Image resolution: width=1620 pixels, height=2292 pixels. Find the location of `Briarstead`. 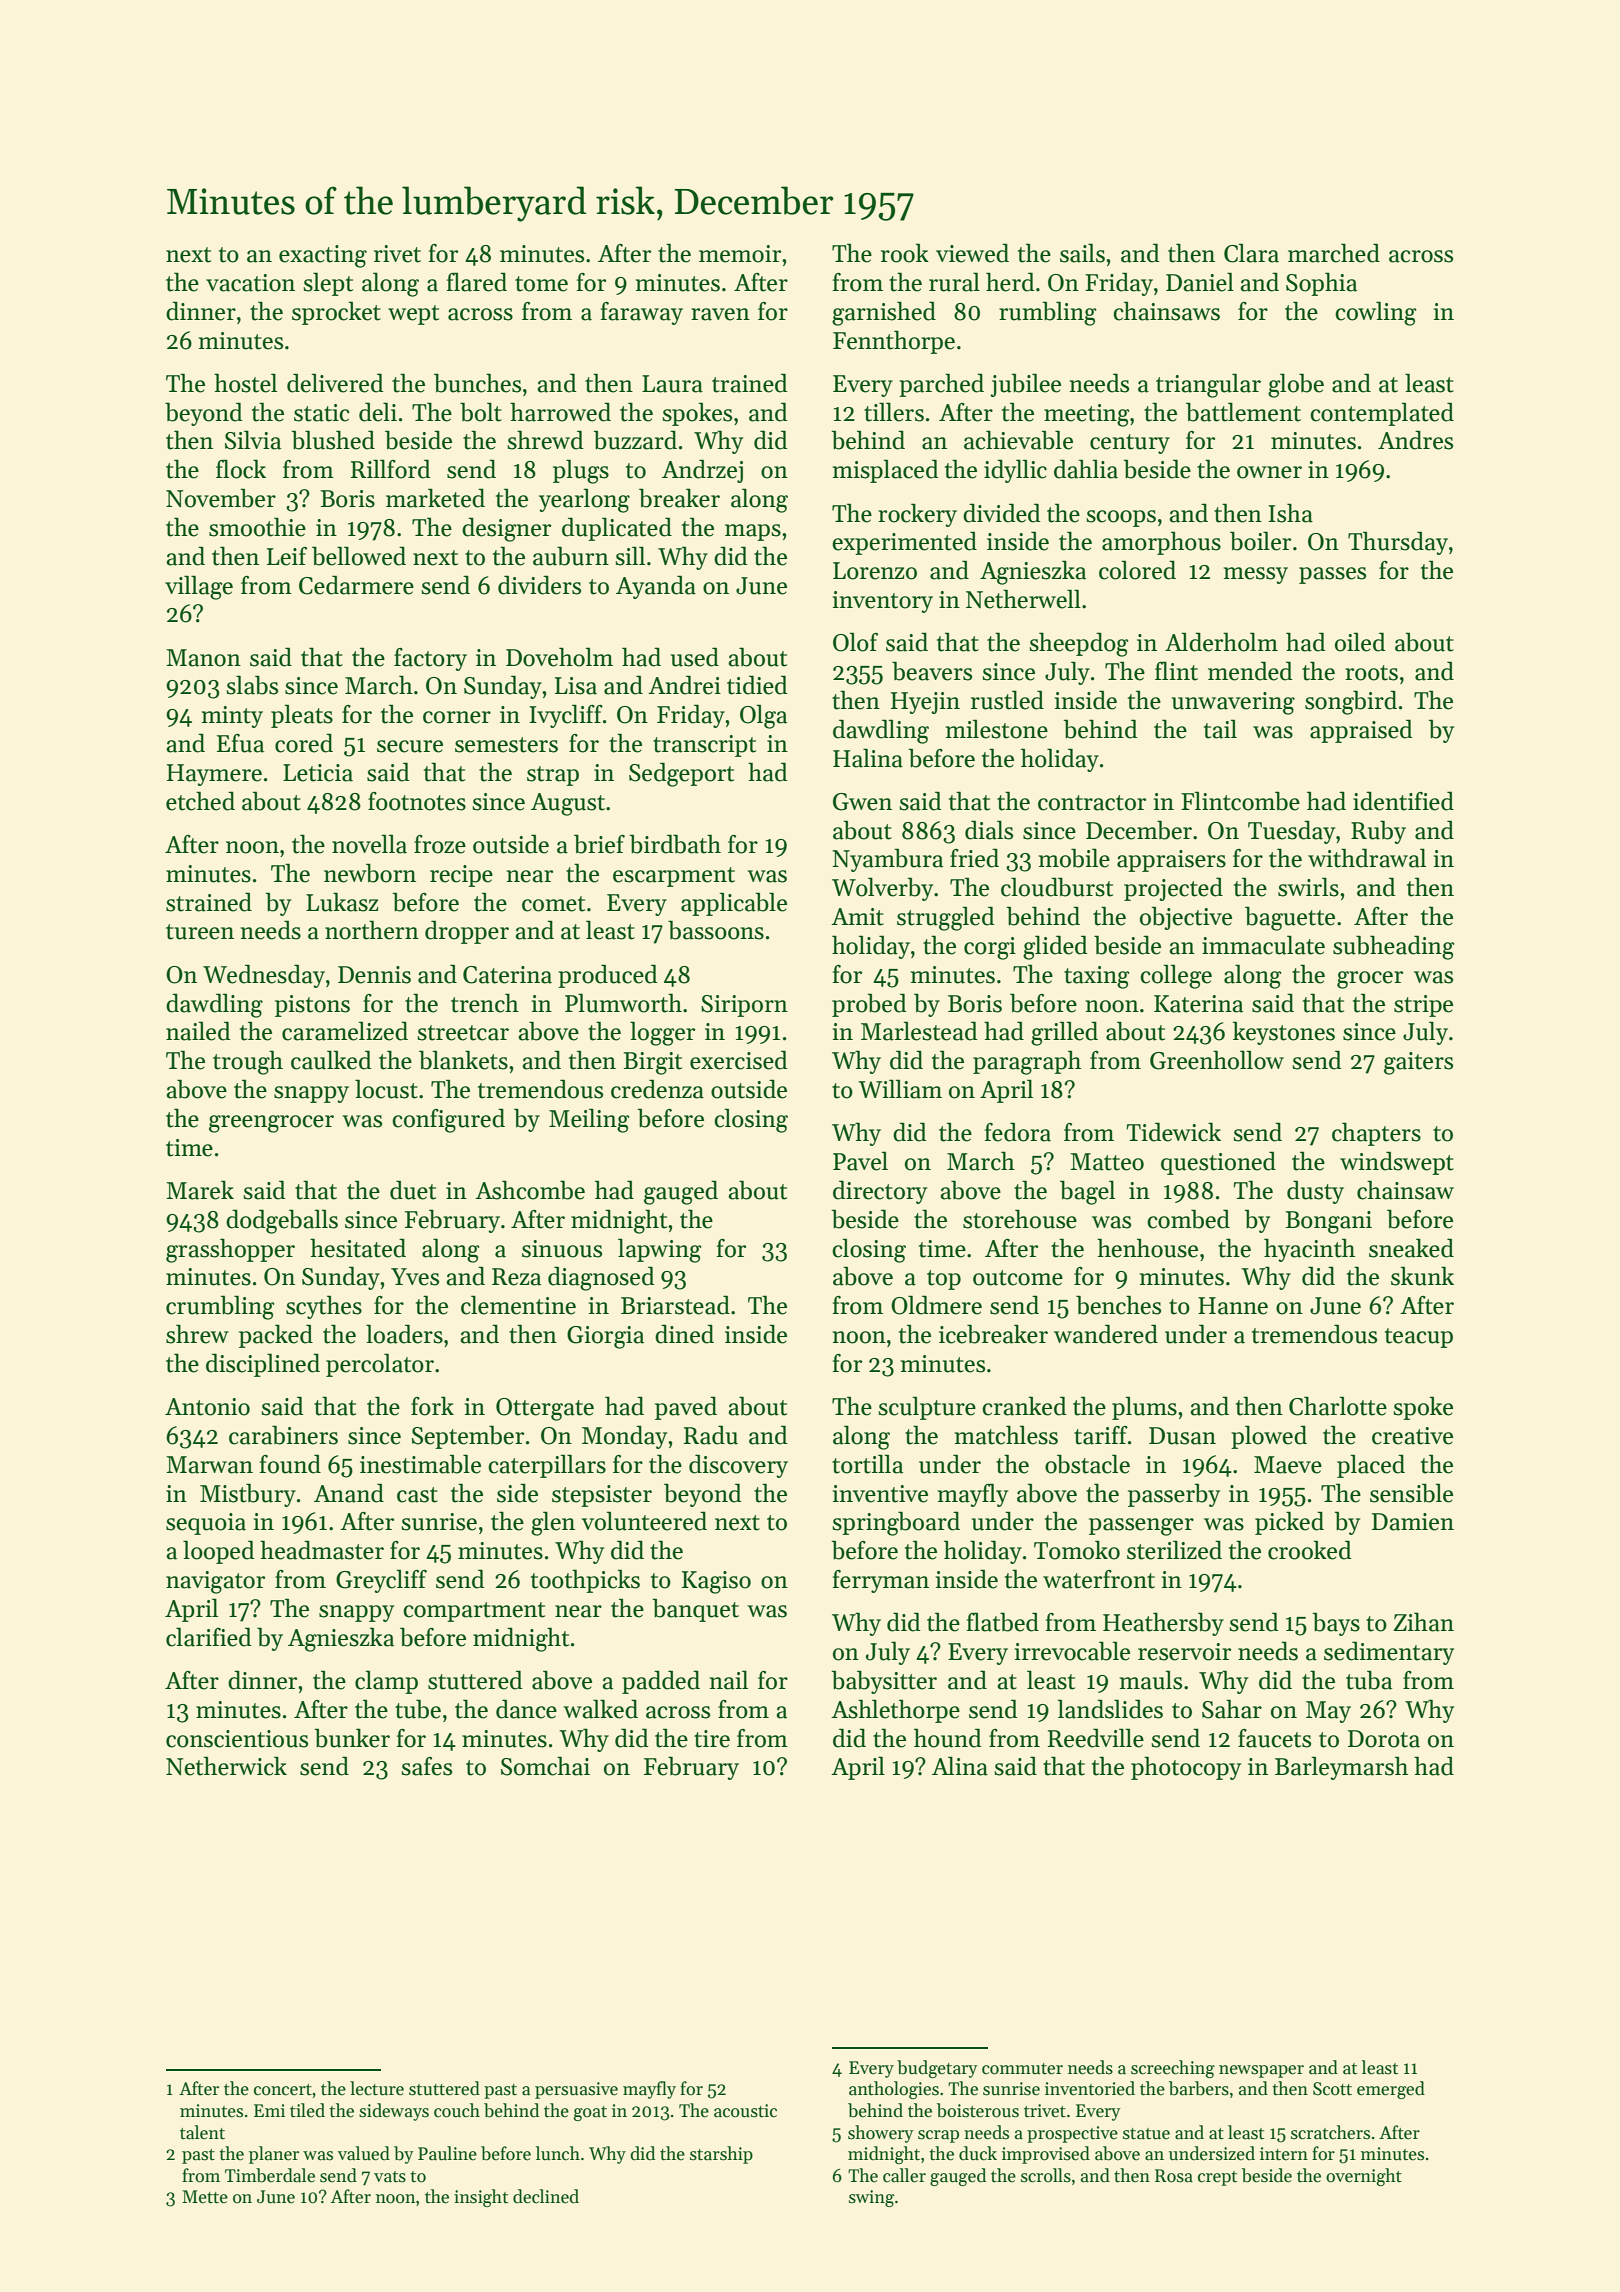

Briarstead is located at coordinates (675, 1305).
